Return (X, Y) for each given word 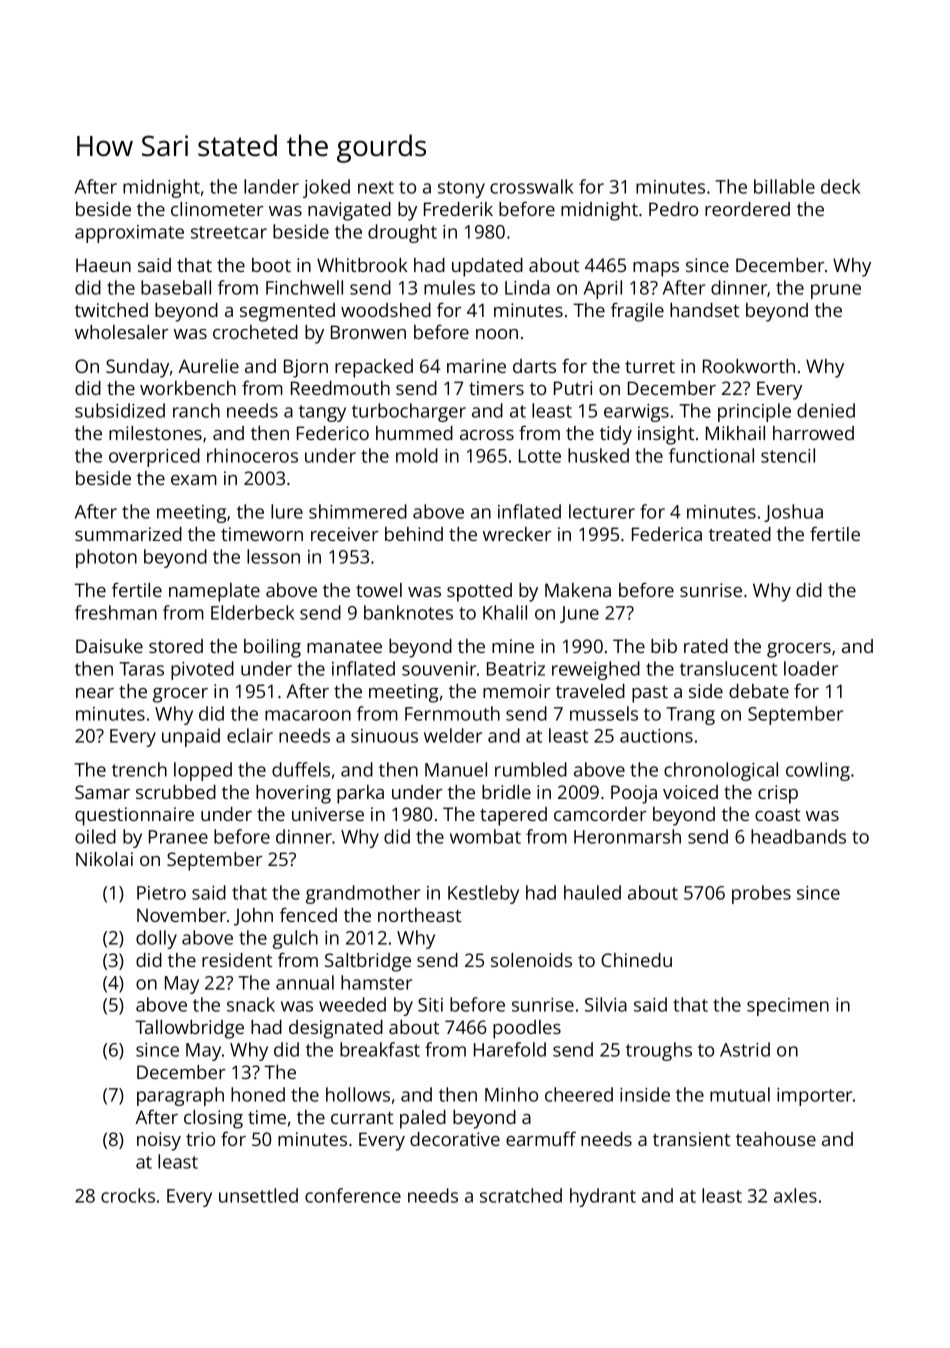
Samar (102, 792)
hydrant (603, 1197)
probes (761, 894)
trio (200, 1139)
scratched (521, 1195)
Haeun (103, 265)
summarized (128, 534)
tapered (513, 816)
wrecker (517, 534)
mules (449, 287)
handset (704, 310)
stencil (788, 455)
